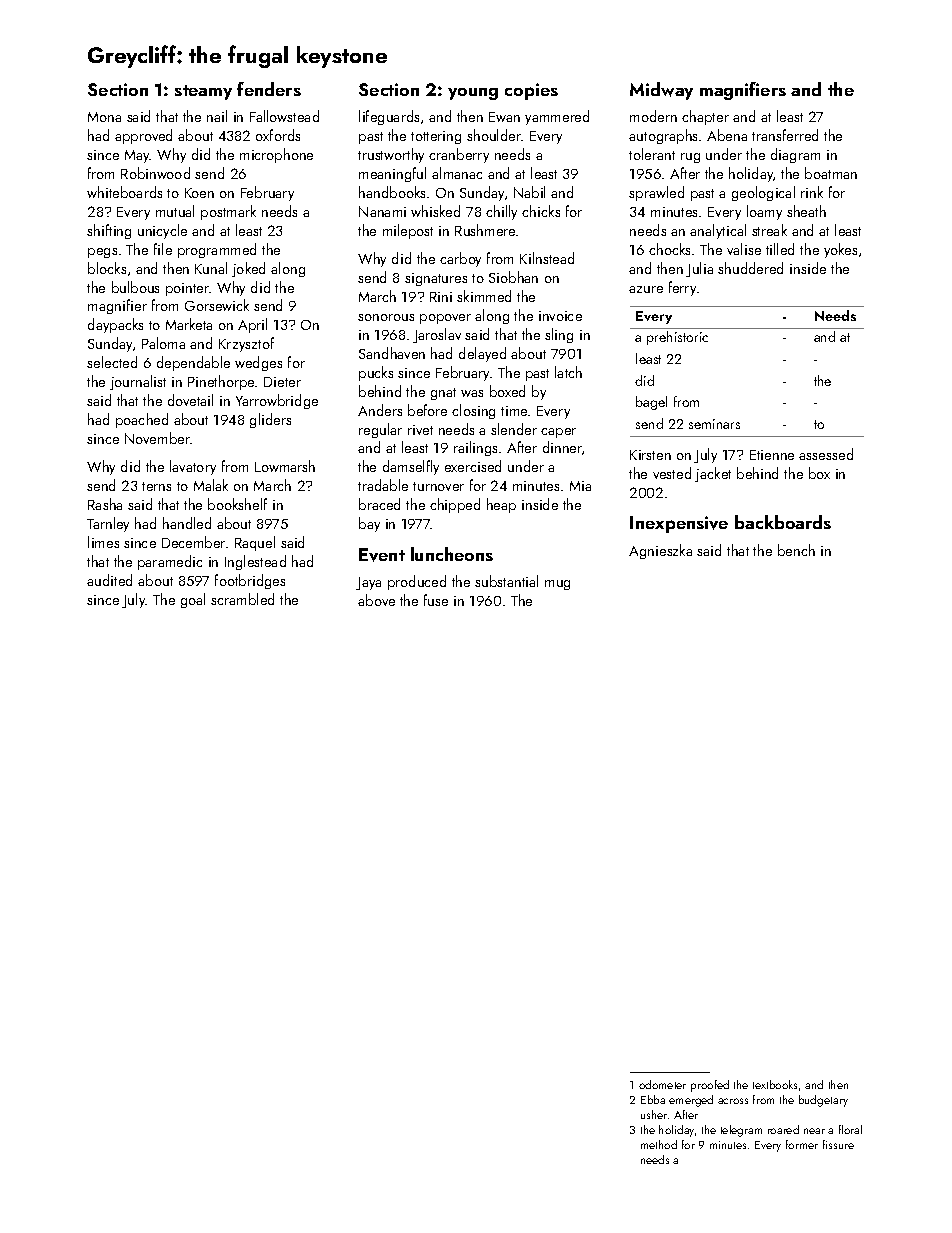 This page has height=1233, width=952. What do you see at coordinates (494, 135) in the page?
I see `shoulder` at bounding box center [494, 135].
